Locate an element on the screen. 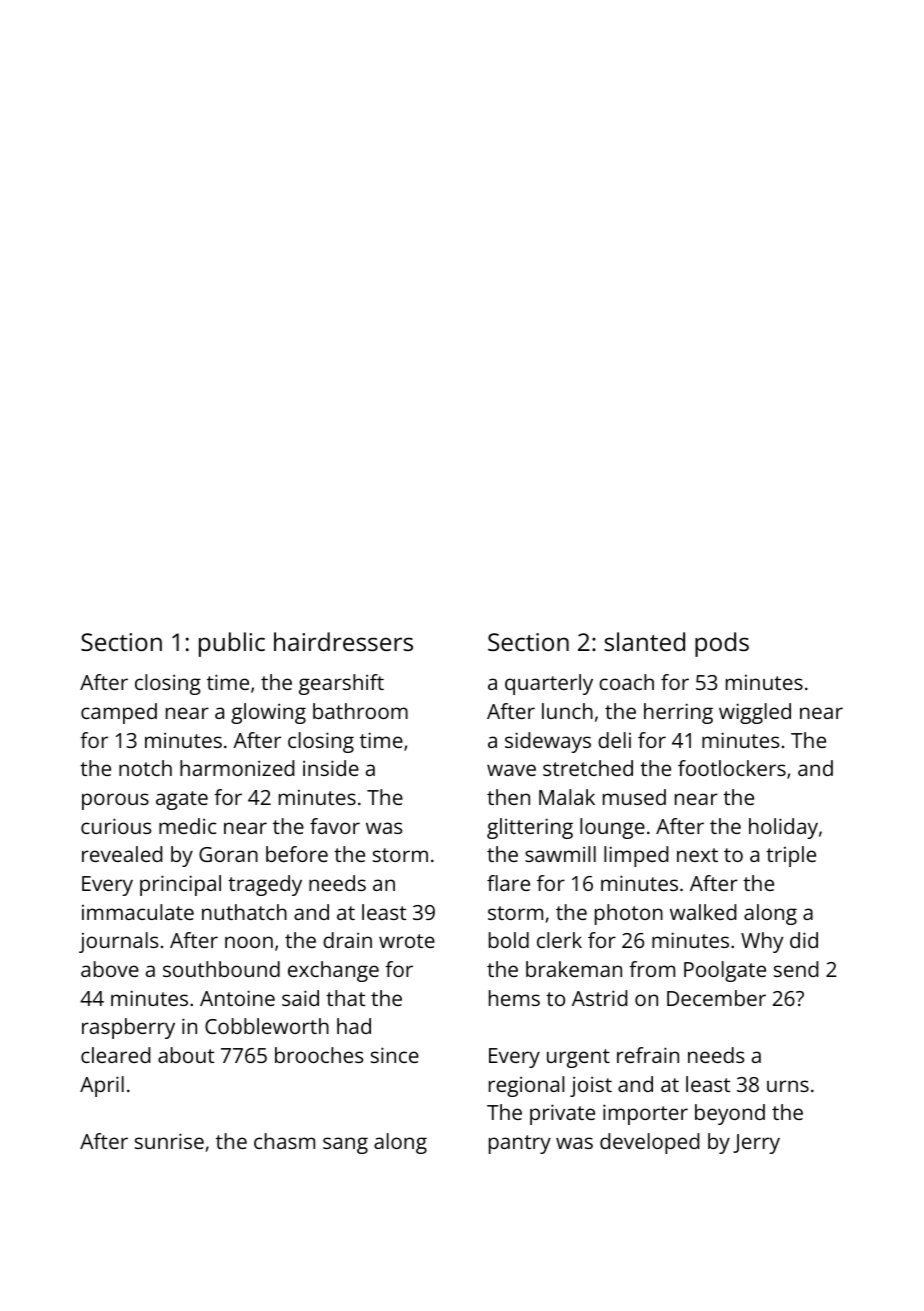  slanted is located at coordinates (644, 641).
